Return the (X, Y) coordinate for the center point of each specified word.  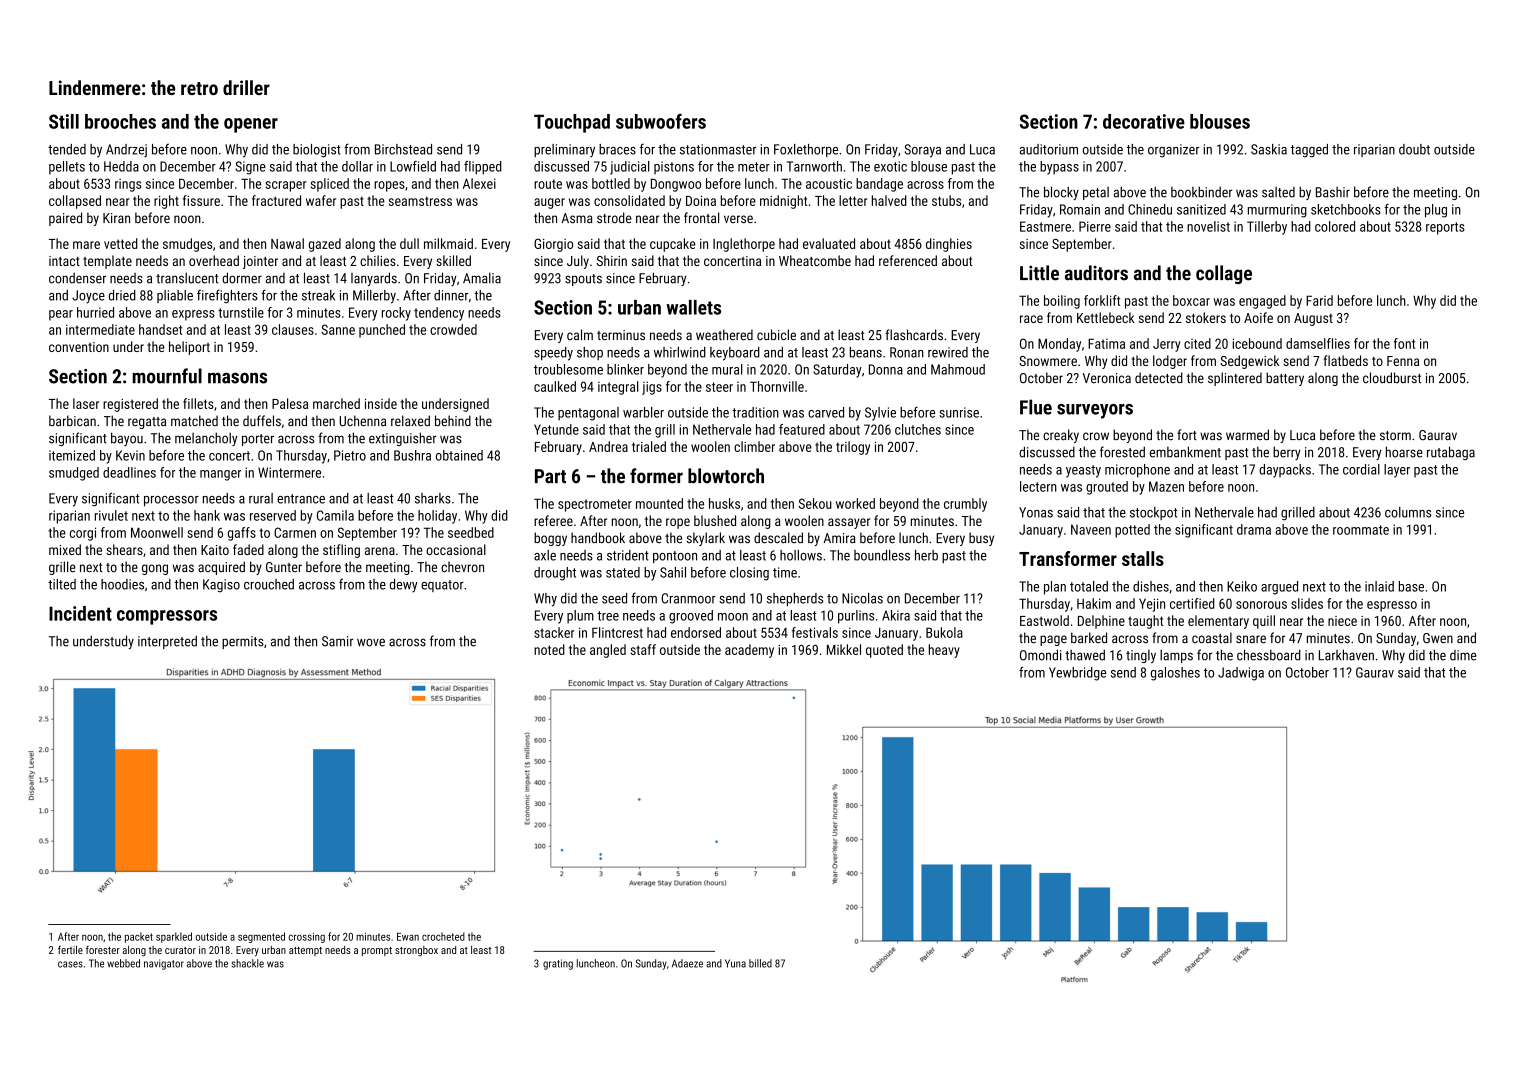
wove (371, 642)
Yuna (735, 963)
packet (139, 937)
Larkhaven (1346, 655)
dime (1463, 655)
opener (251, 125)
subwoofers (661, 121)
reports (1445, 228)
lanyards (374, 279)
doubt (1414, 149)
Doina (701, 201)
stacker (554, 632)
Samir (337, 641)
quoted (884, 651)
